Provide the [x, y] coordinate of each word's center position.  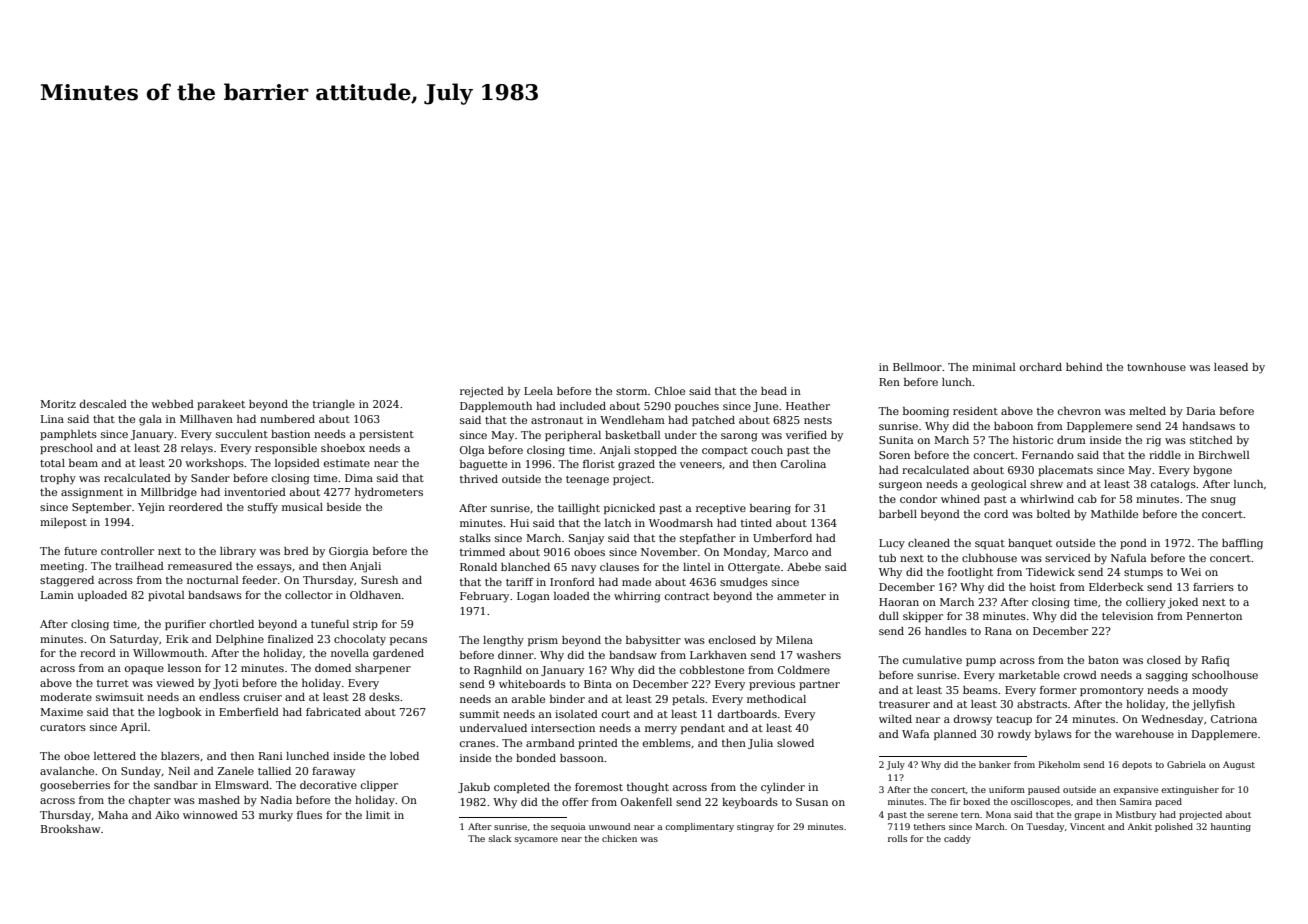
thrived [479, 479]
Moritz [58, 404]
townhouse [1156, 367]
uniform [1007, 789]
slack [500, 838]
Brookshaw [70, 829]
